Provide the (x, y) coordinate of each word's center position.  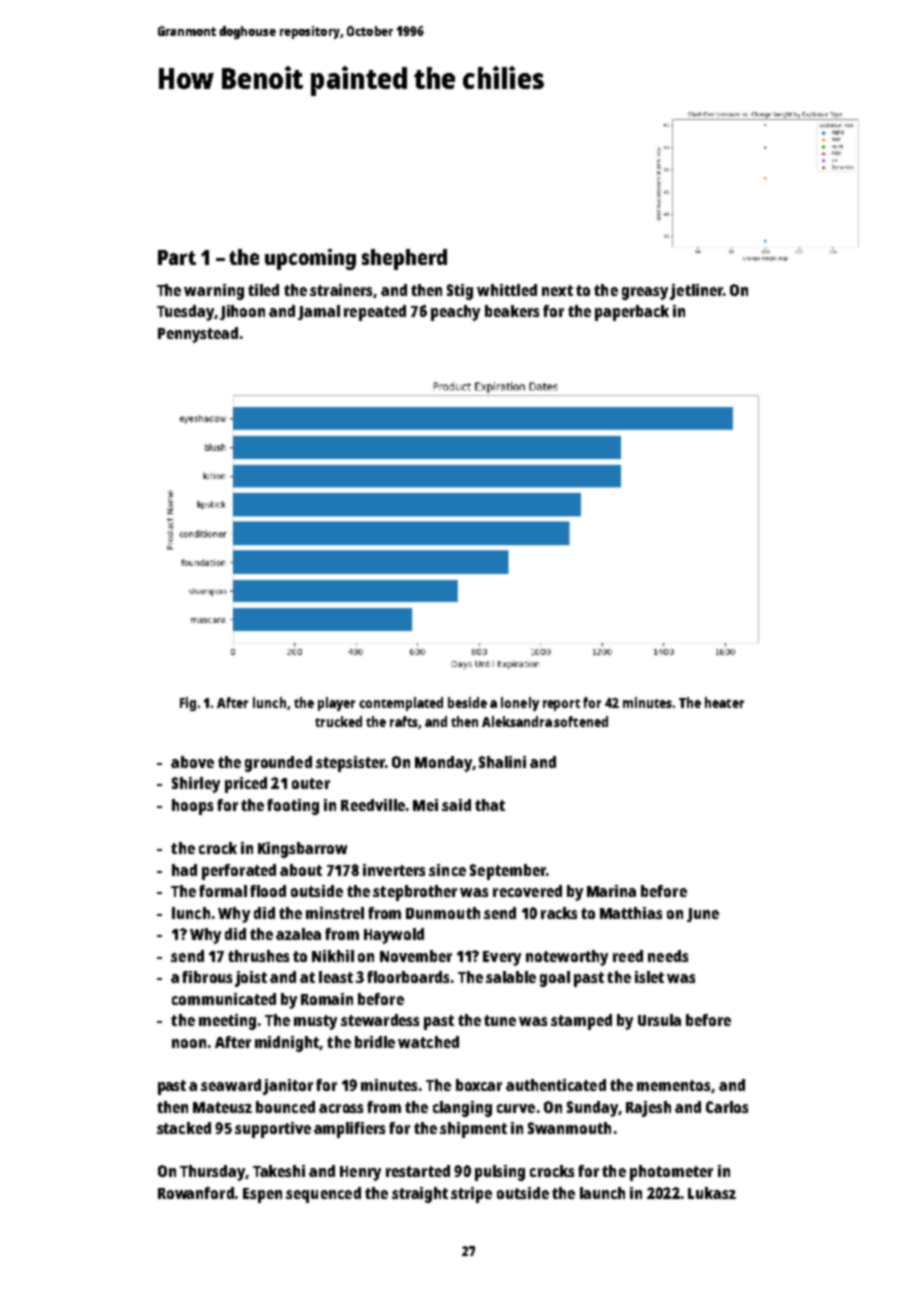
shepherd (404, 259)
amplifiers (349, 1130)
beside (467, 702)
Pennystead (198, 335)
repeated (375, 313)
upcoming (310, 259)
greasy (645, 293)
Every (502, 958)
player (336, 704)
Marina (611, 891)
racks (559, 913)
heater (724, 702)
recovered (527, 891)
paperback (632, 313)
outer (311, 783)
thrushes (258, 956)
